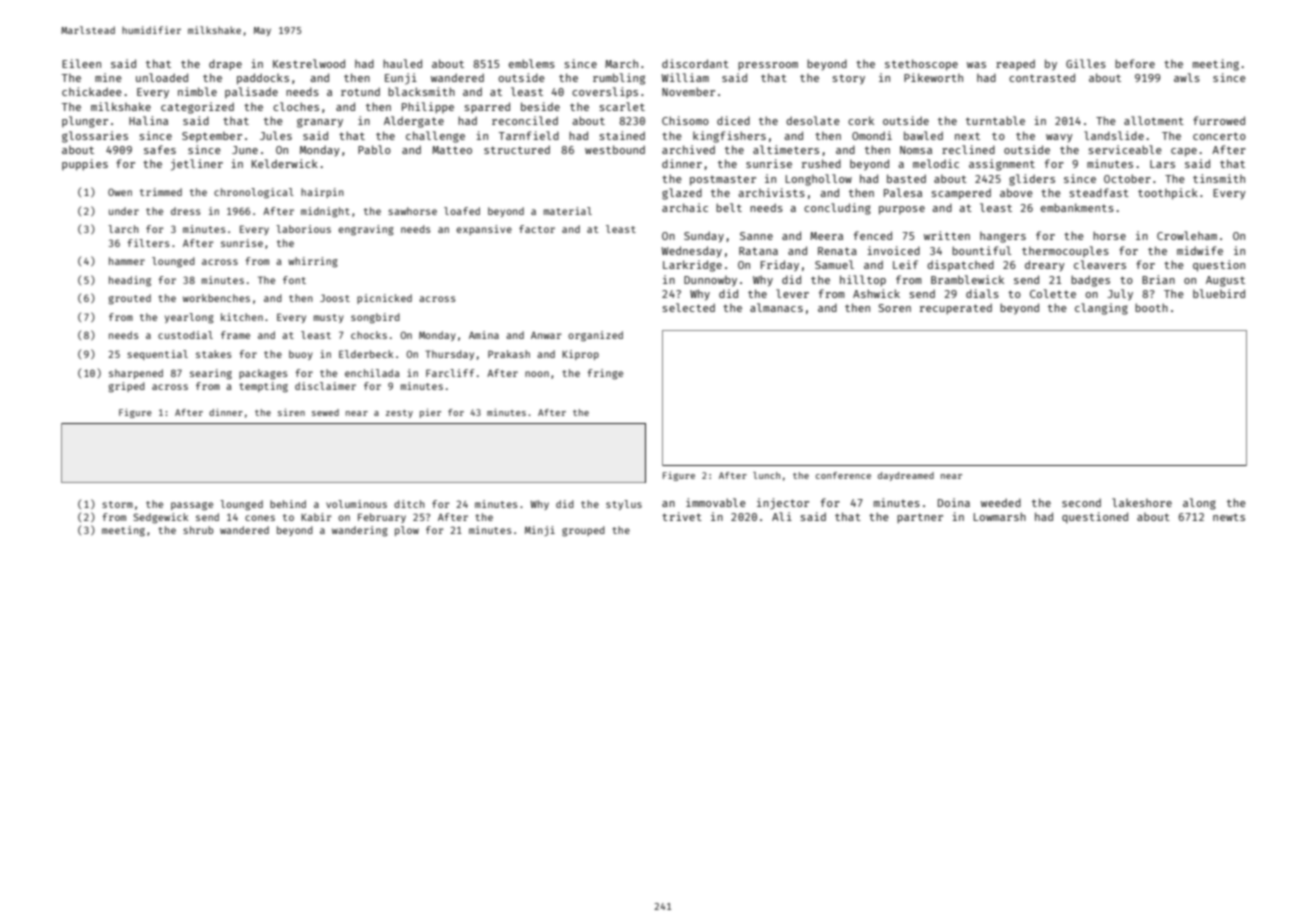 This screenshot has width=1308, height=924. What do you see at coordinates (1125, 149) in the screenshot?
I see `serviceable` at bounding box center [1125, 149].
